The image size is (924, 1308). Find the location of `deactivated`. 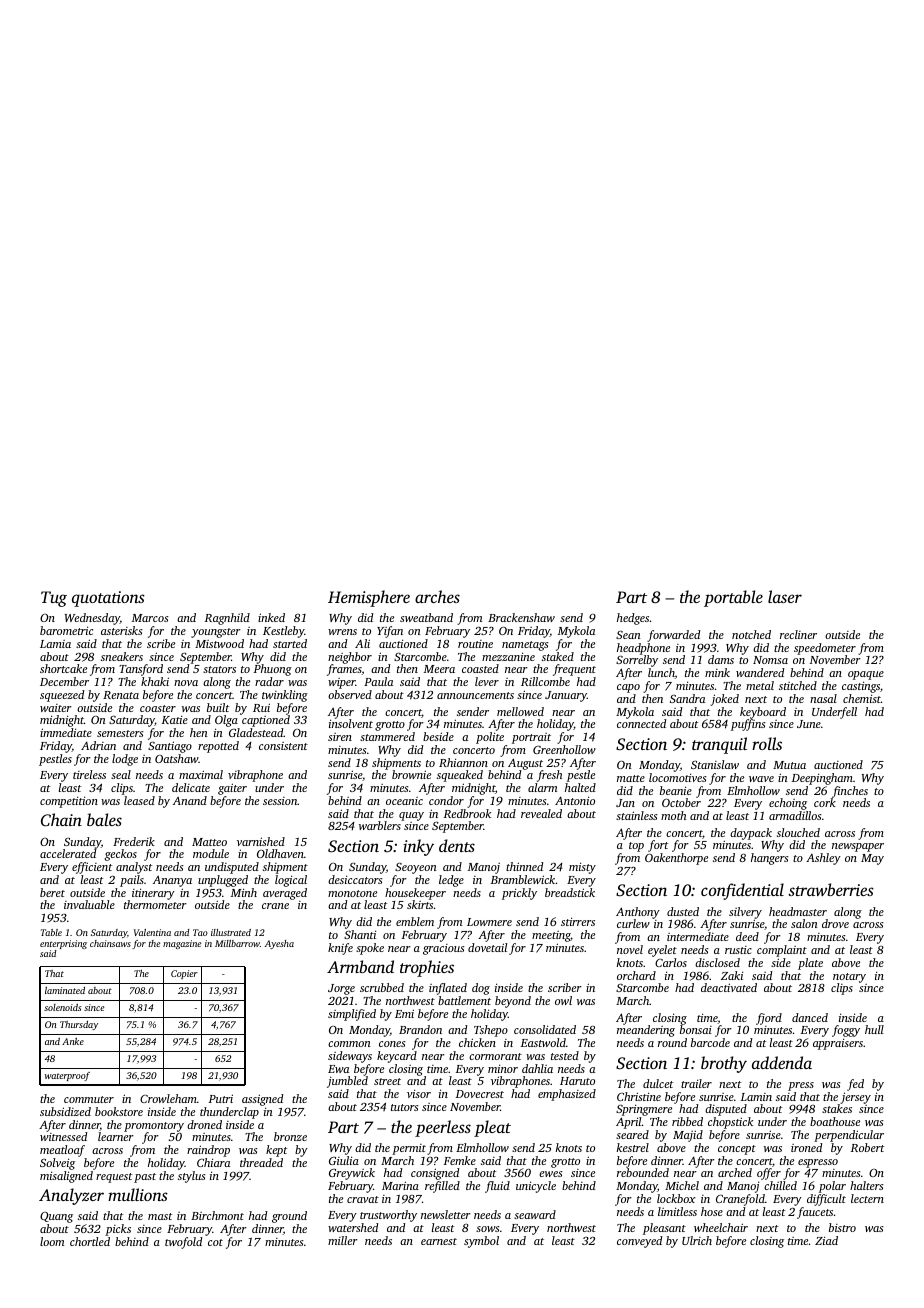

deactivated is located at coordinates (729, 987).
